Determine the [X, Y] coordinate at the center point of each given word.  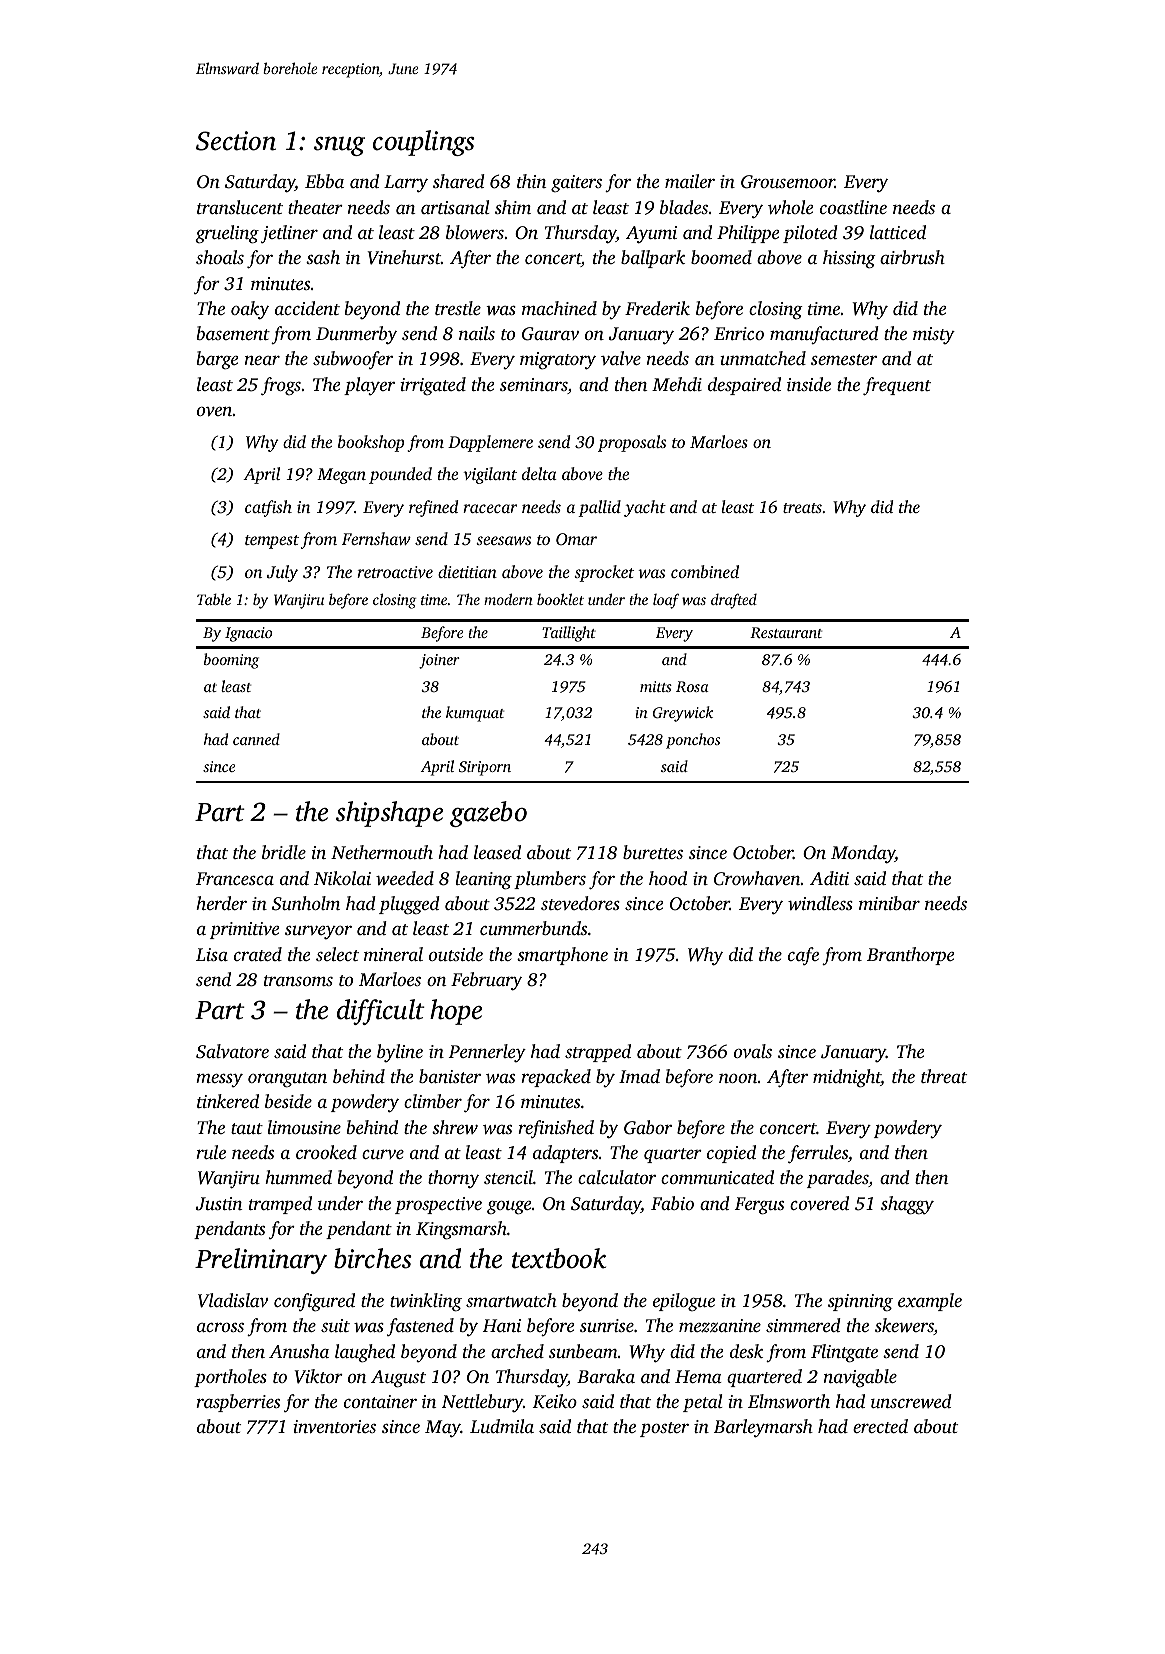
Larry [406, 184]
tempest [272, 542]
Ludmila [502, 1426]
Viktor [318, 1376]
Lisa [212, 954]
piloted [810, 234]
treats [802, 508]
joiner [439, 661]
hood [668, 878]
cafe [803, 956]
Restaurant [786, 632]
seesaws [503, 540]
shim [513, 207]
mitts [656, 686]
